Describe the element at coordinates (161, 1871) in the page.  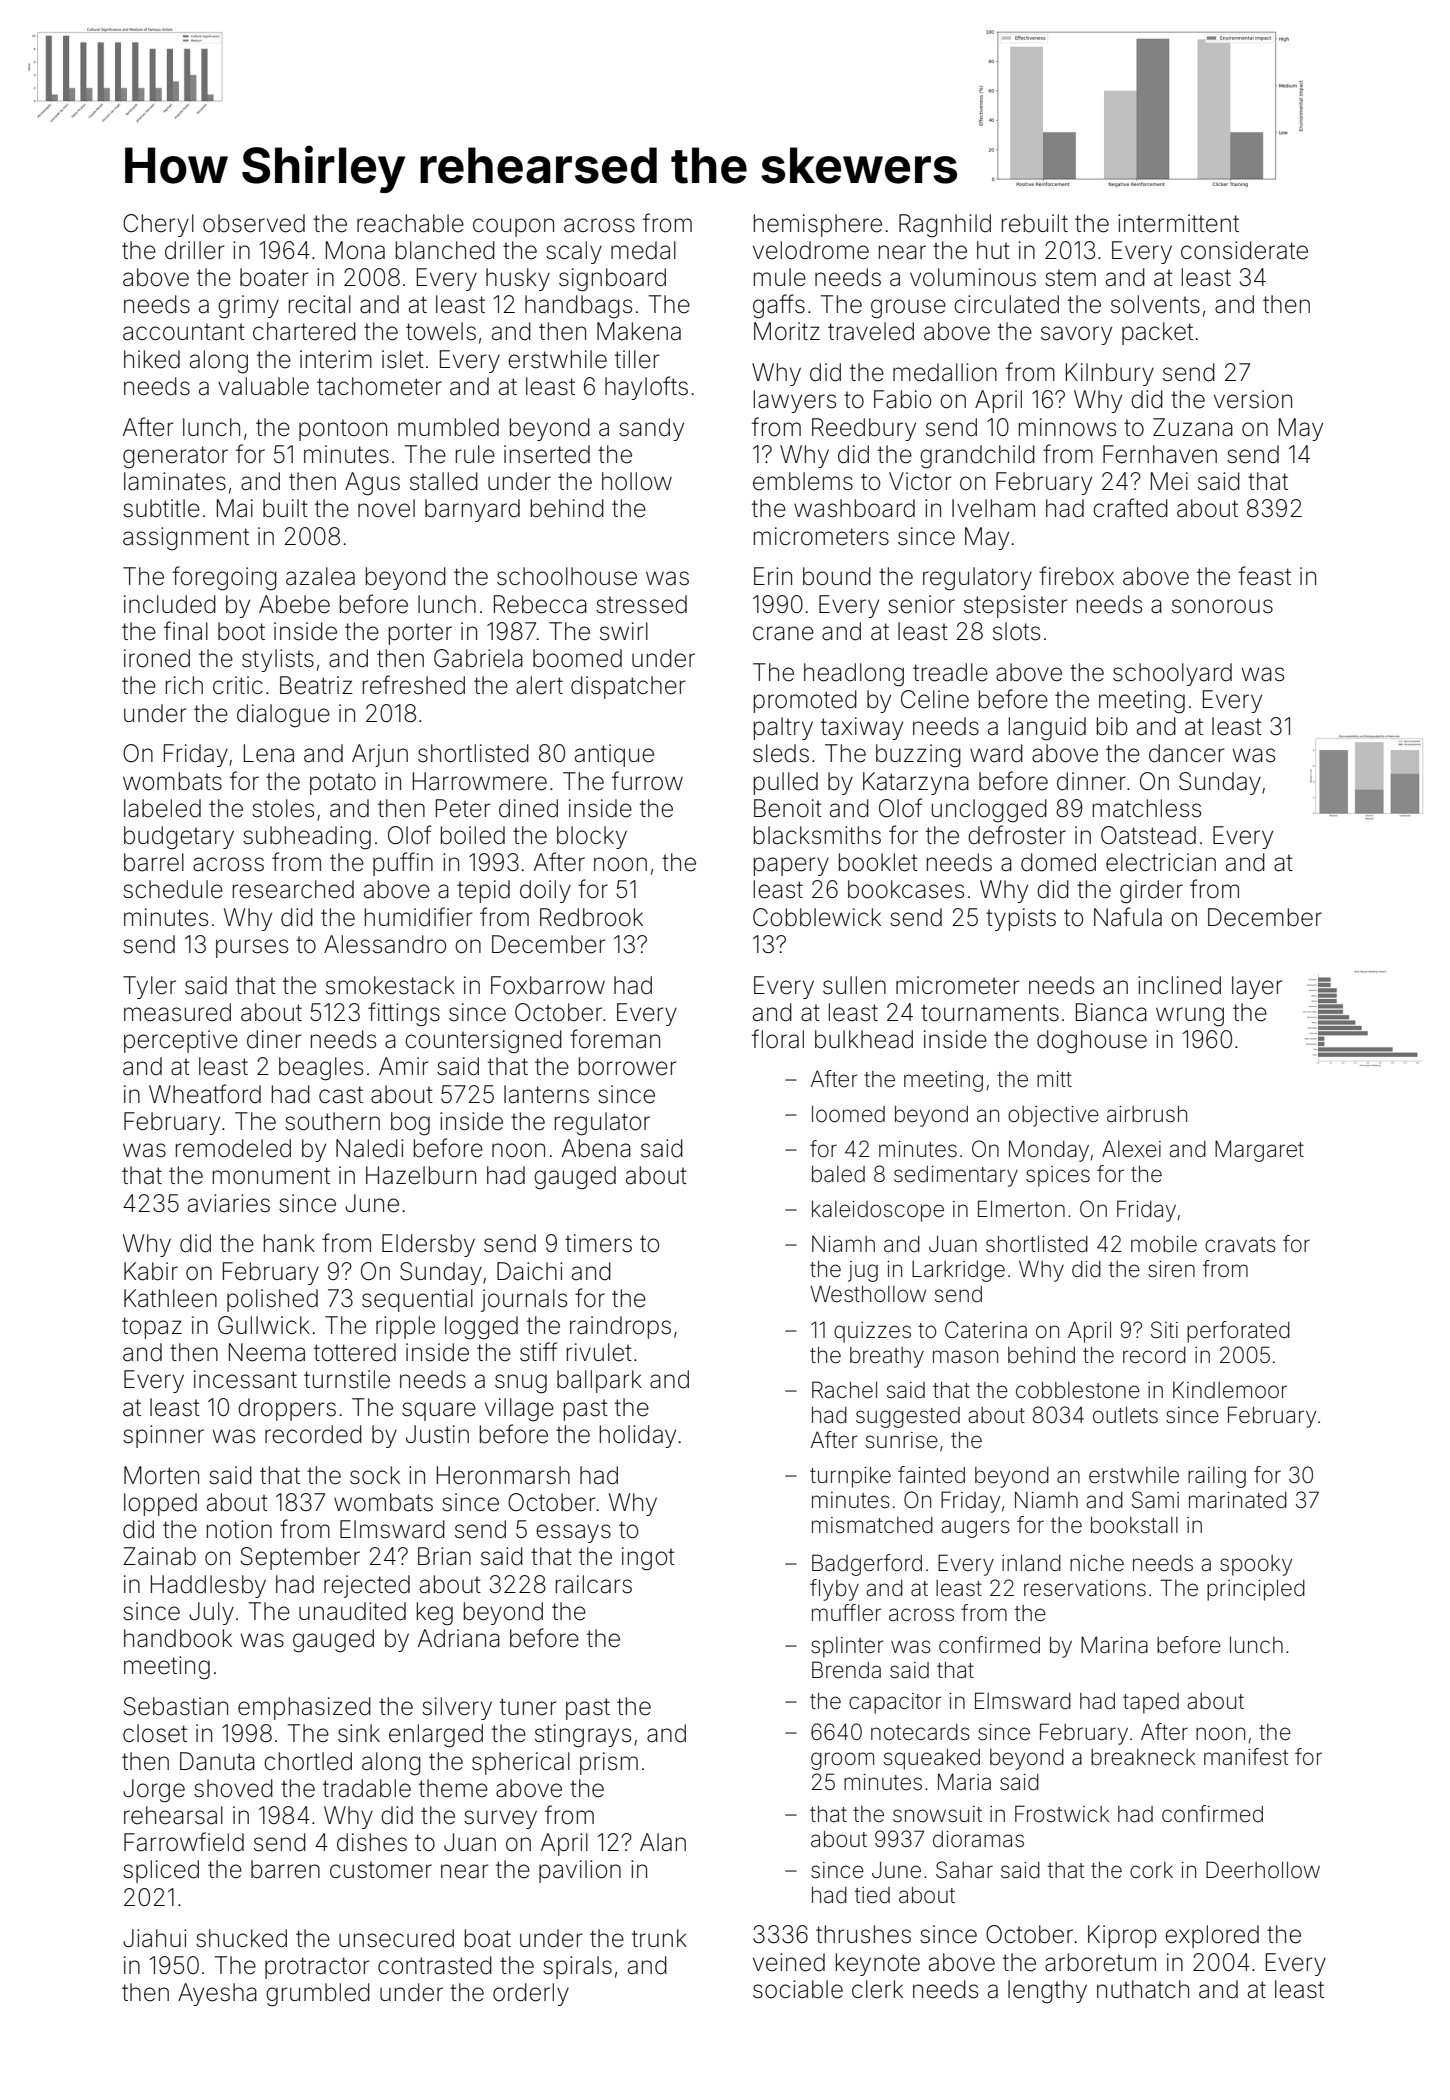
I see `spliced` at that location.
